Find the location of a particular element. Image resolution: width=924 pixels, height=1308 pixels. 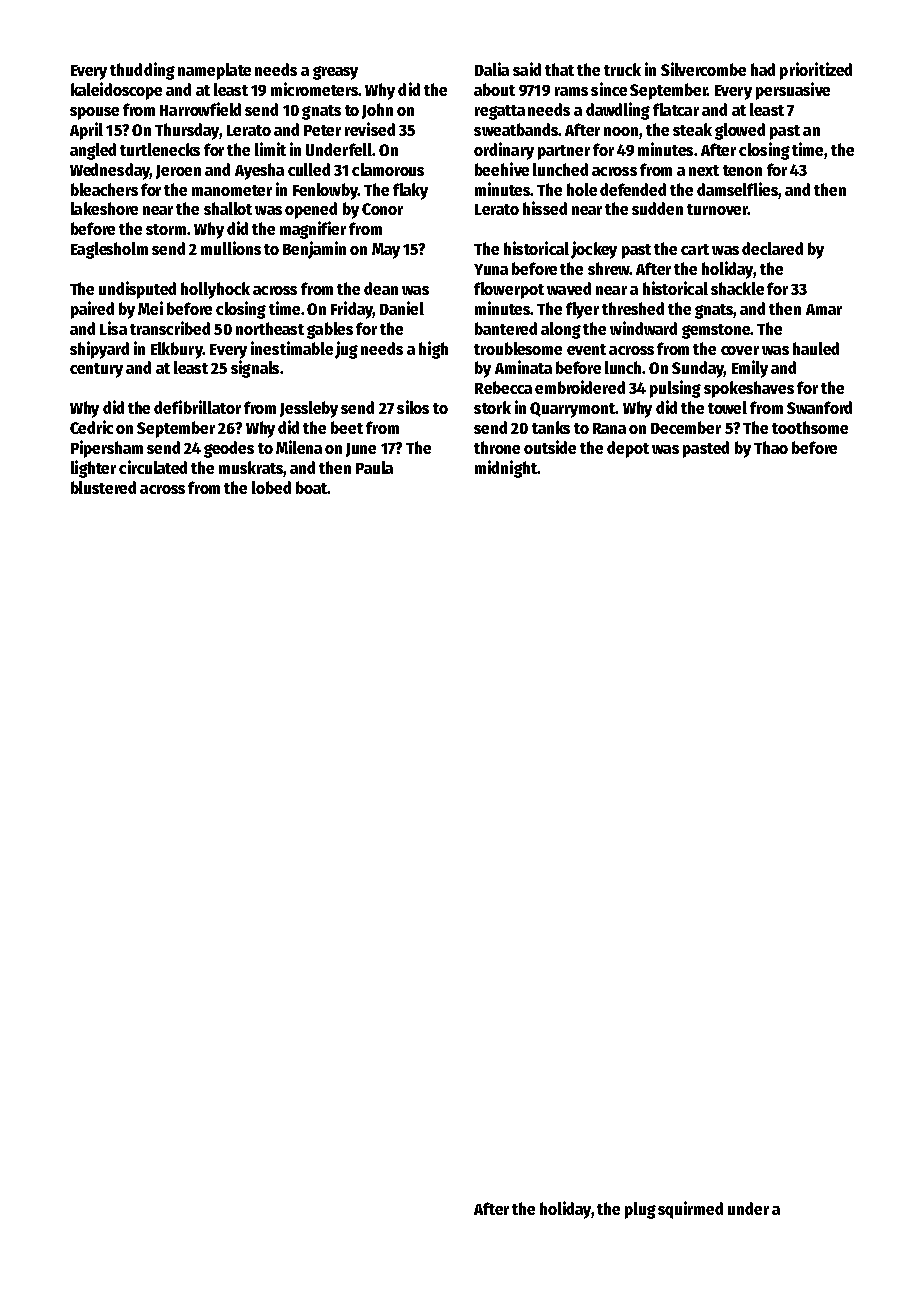

defended is located at coordinates (633, 189).
